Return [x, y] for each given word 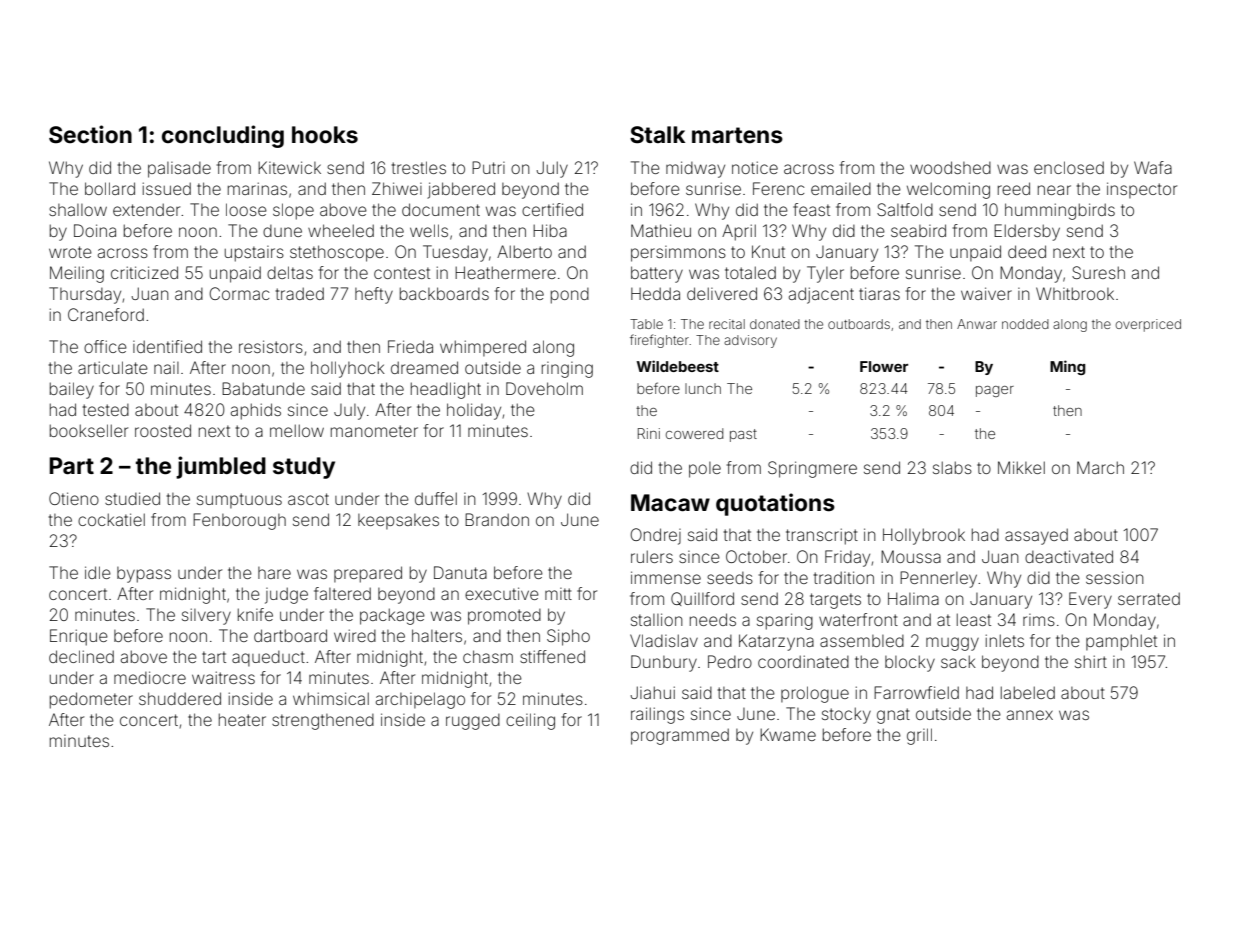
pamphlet [1121, 642]
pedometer [91, 700]
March [1100, 467]
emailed [841, 189]
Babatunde [263, 388]
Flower [884, 366]
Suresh [1098, 272]
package [392, 616]
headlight [446, 390]
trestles [419, 167]
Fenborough [239, 521]
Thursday [85, 295]
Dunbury [664, 663]
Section [90, 134]
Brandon [497, 519]
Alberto [524, 251]
